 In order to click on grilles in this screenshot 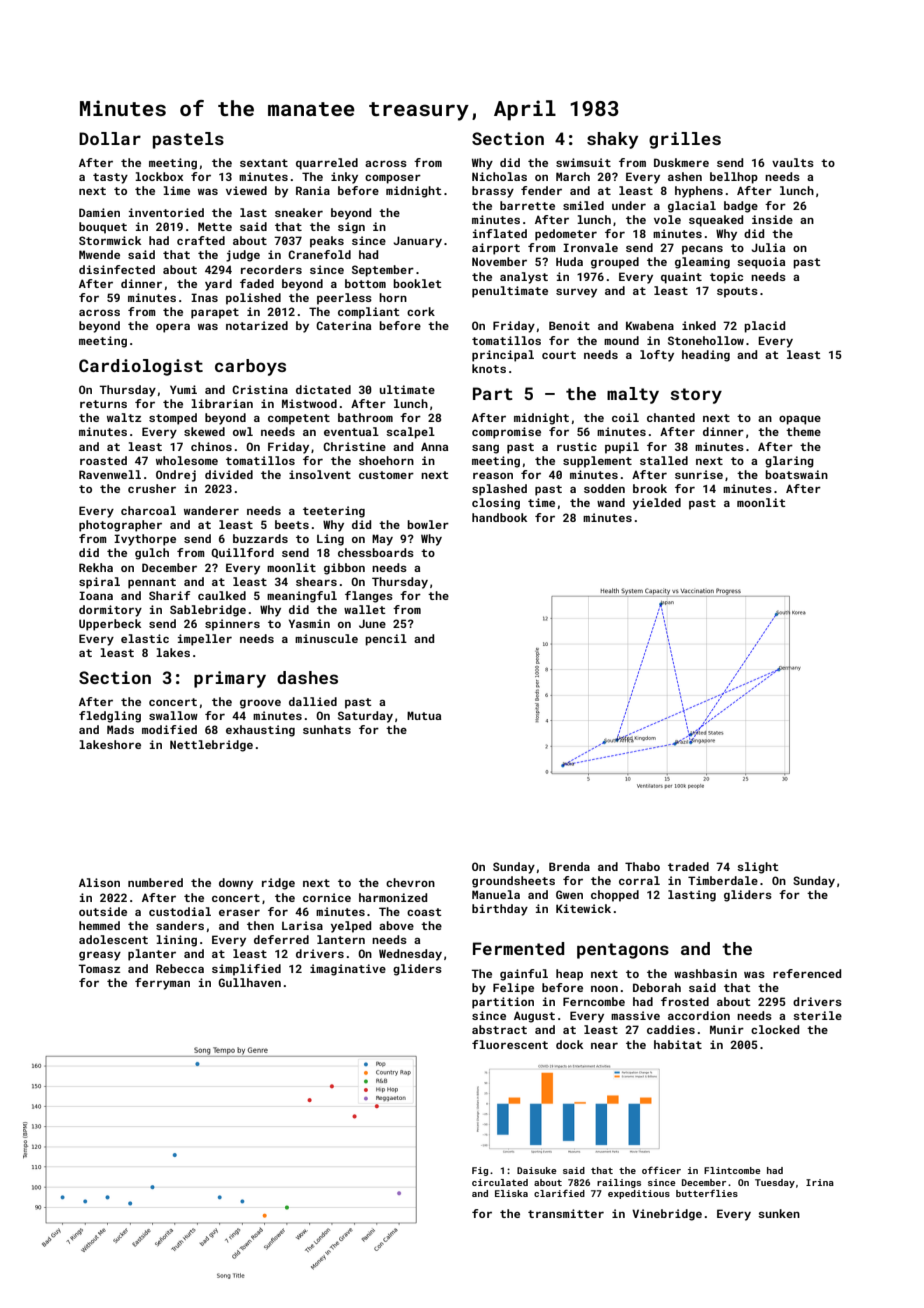, I will do `click(685, 140)`.
